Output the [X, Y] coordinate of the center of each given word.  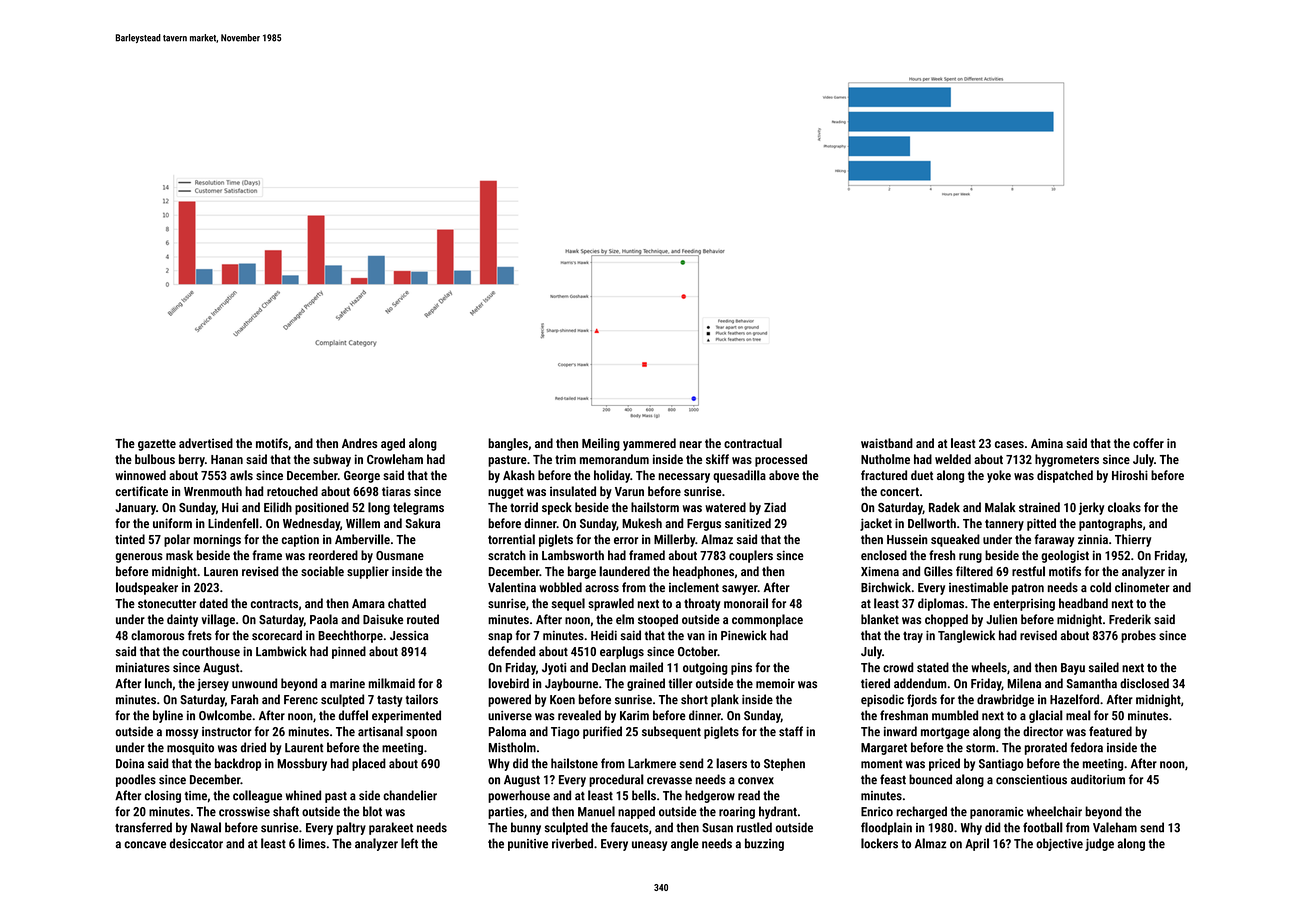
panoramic [996, 813]
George [362, 477]
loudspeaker [147, 588]
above [784, 475]
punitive [528, 845]
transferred [143, 827]
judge [1099, 844]
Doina [130, 764]
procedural [616, 780]
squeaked [955, 540]
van [696, 636]
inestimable [978, 587]
